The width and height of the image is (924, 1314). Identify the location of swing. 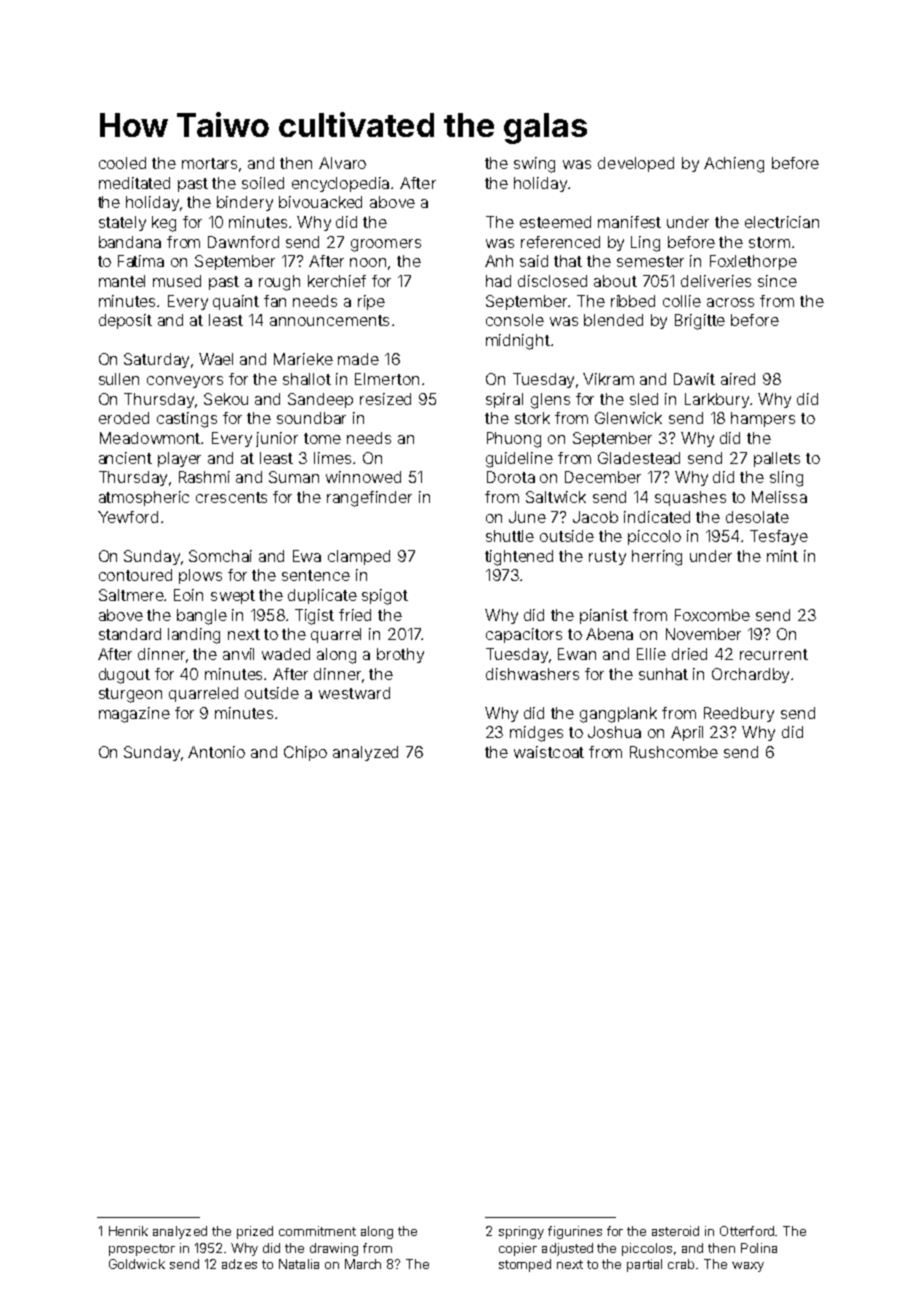
(534, 165).
